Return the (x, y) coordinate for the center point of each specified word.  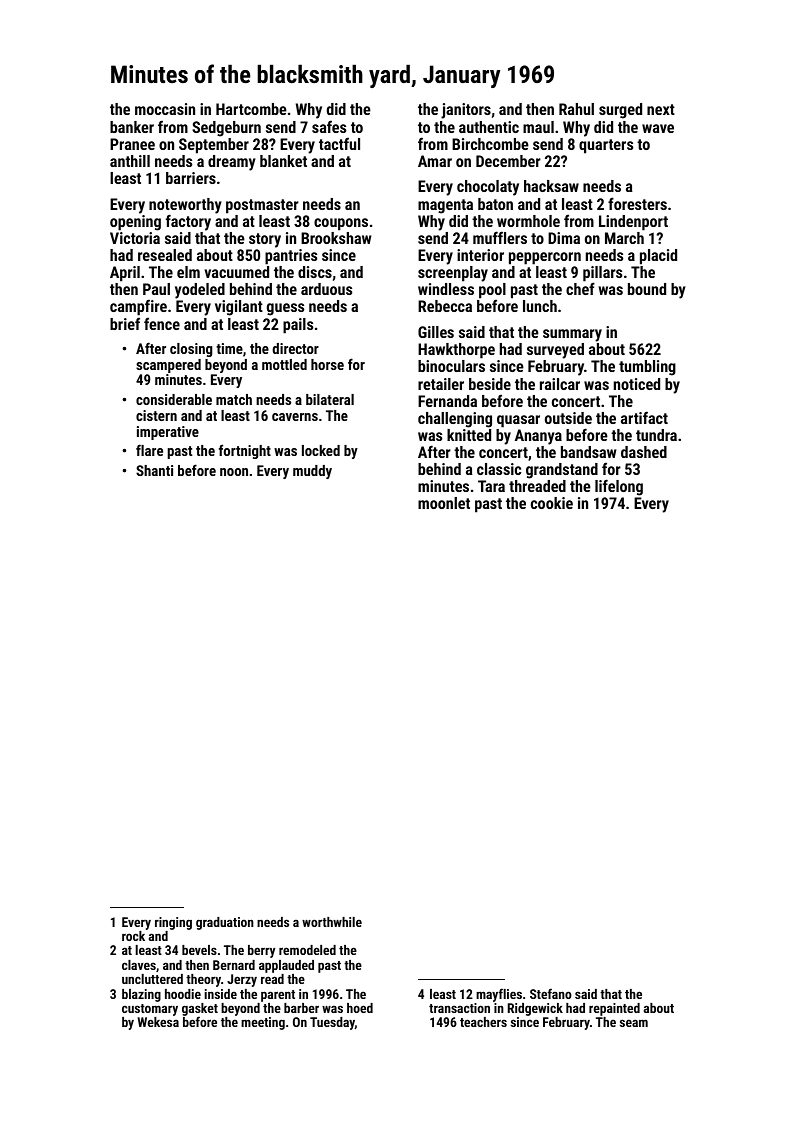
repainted (614, 1009)
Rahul (576, 109)
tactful (339, 143)
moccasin (165, 109)
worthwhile (332, 922)
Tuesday (332, 1023)
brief (125, 323)
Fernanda (447, 401)
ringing (173, 923)
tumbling (647, 368)
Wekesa (158, 1022)
